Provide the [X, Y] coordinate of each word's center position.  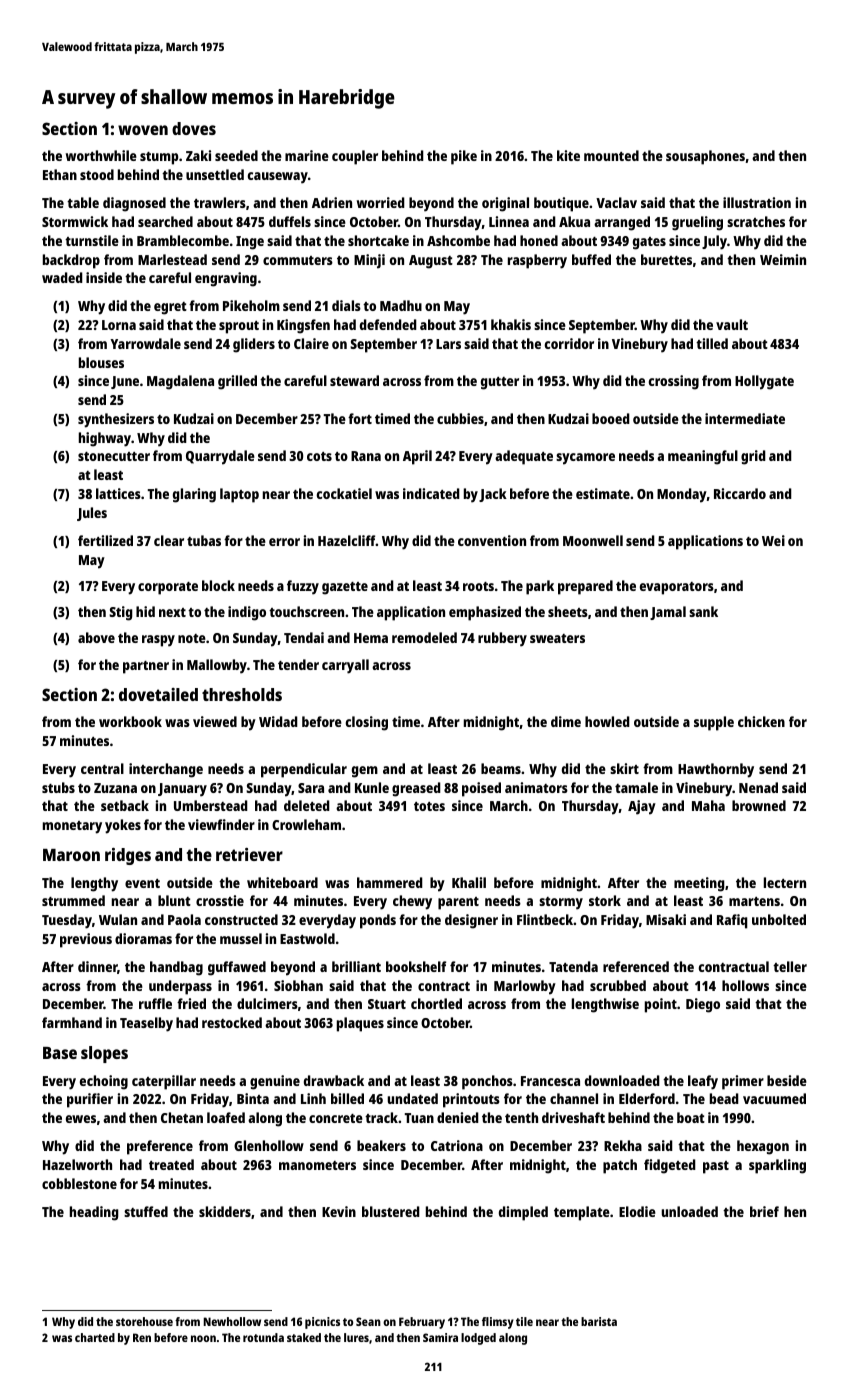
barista [599, 1321]
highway [105, 439]
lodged [478, 1339]
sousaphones [705, 157]
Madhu [401, 305]
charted [95, 1337]
